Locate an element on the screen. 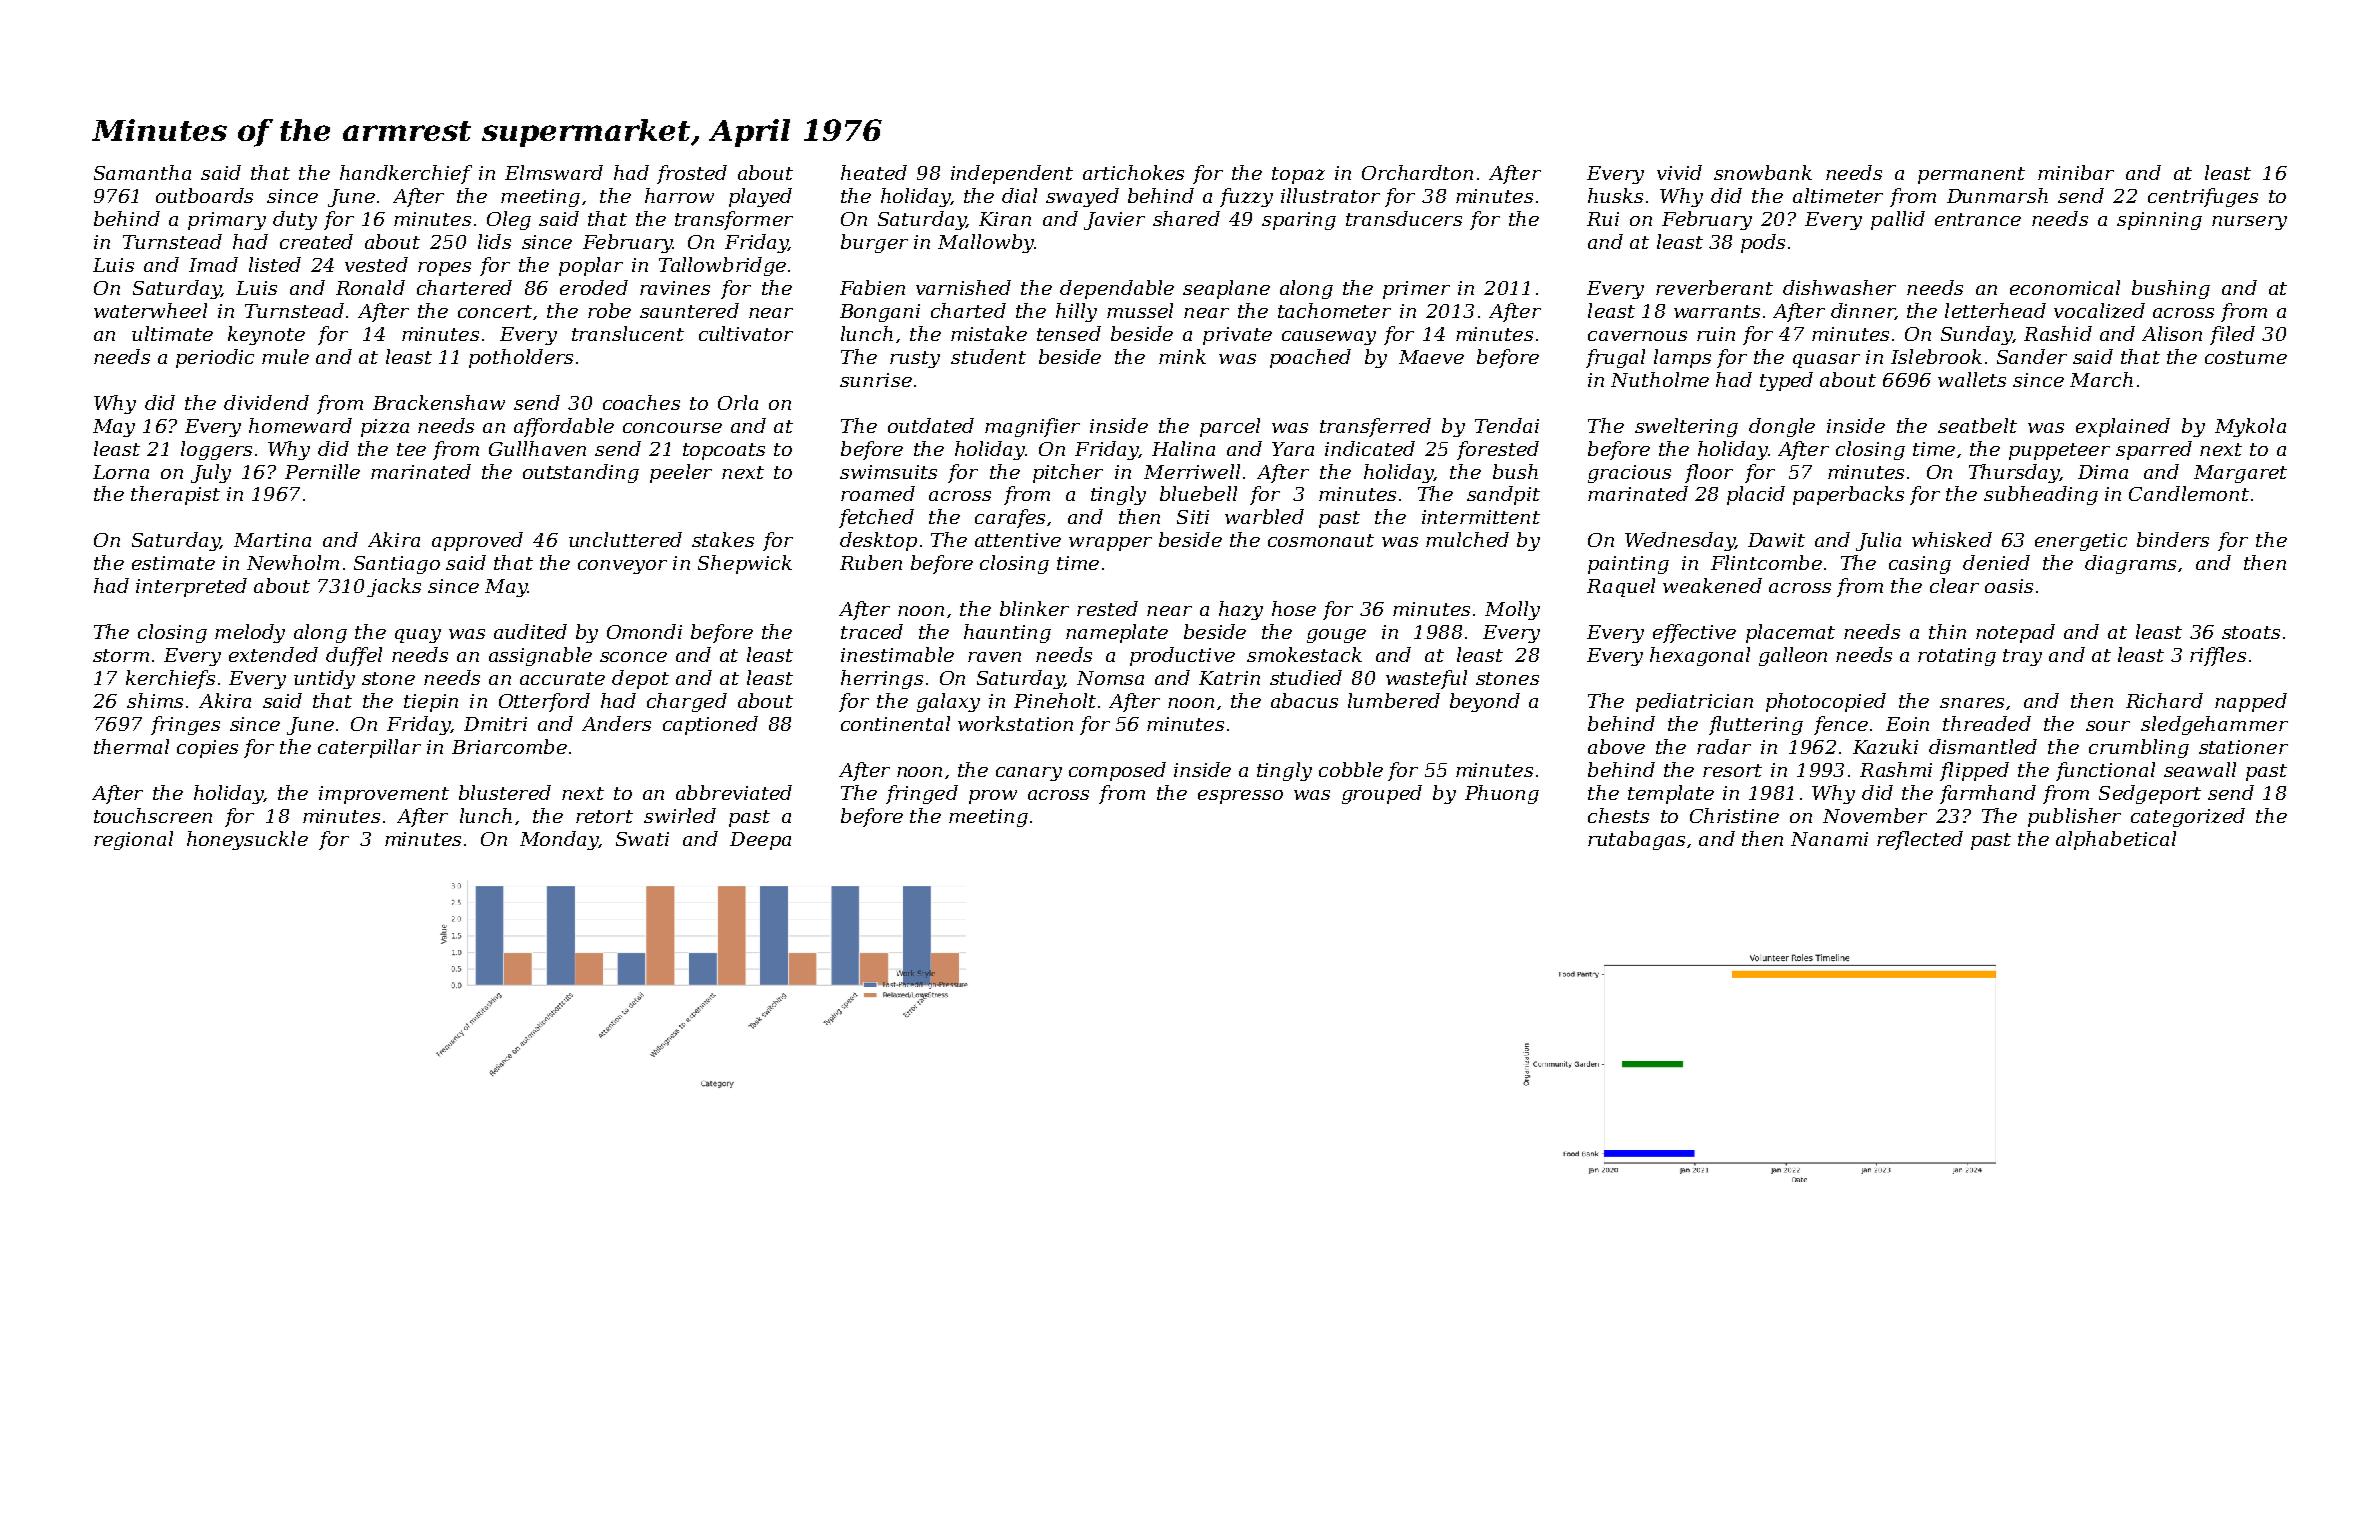 The height and width of the screenshot is (1540, 2380). Samantha is located at coordinates (142, 172).
